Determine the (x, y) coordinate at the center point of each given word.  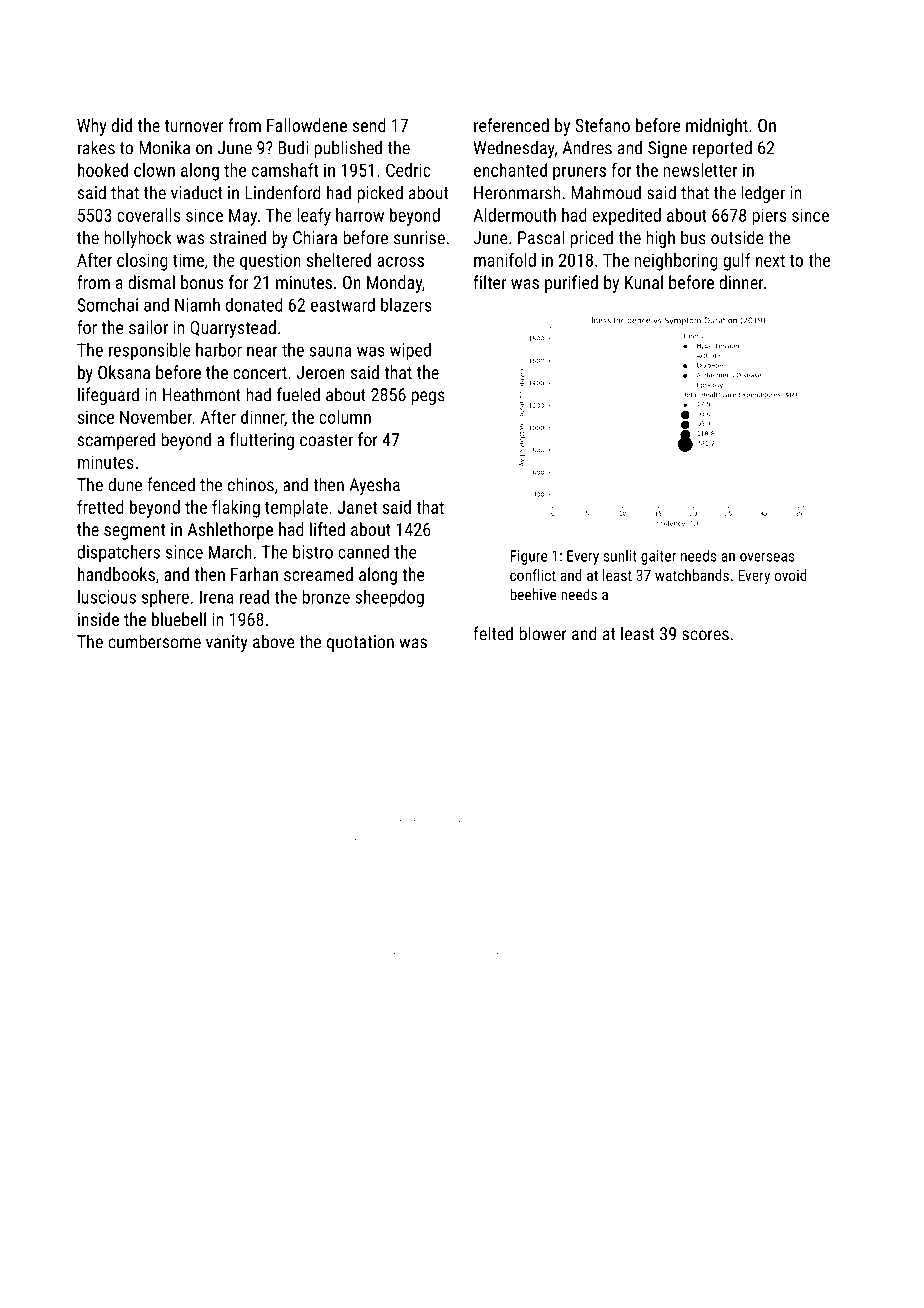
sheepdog (389, 599)
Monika (164, 147)
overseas (767, 557)
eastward (343, 305)
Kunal (644, 282)
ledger (763, 194)
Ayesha (374, 486)
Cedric (408, 170)
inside (98, 619)
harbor (219, 350)
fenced (171, 484)
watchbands (692, 575)
